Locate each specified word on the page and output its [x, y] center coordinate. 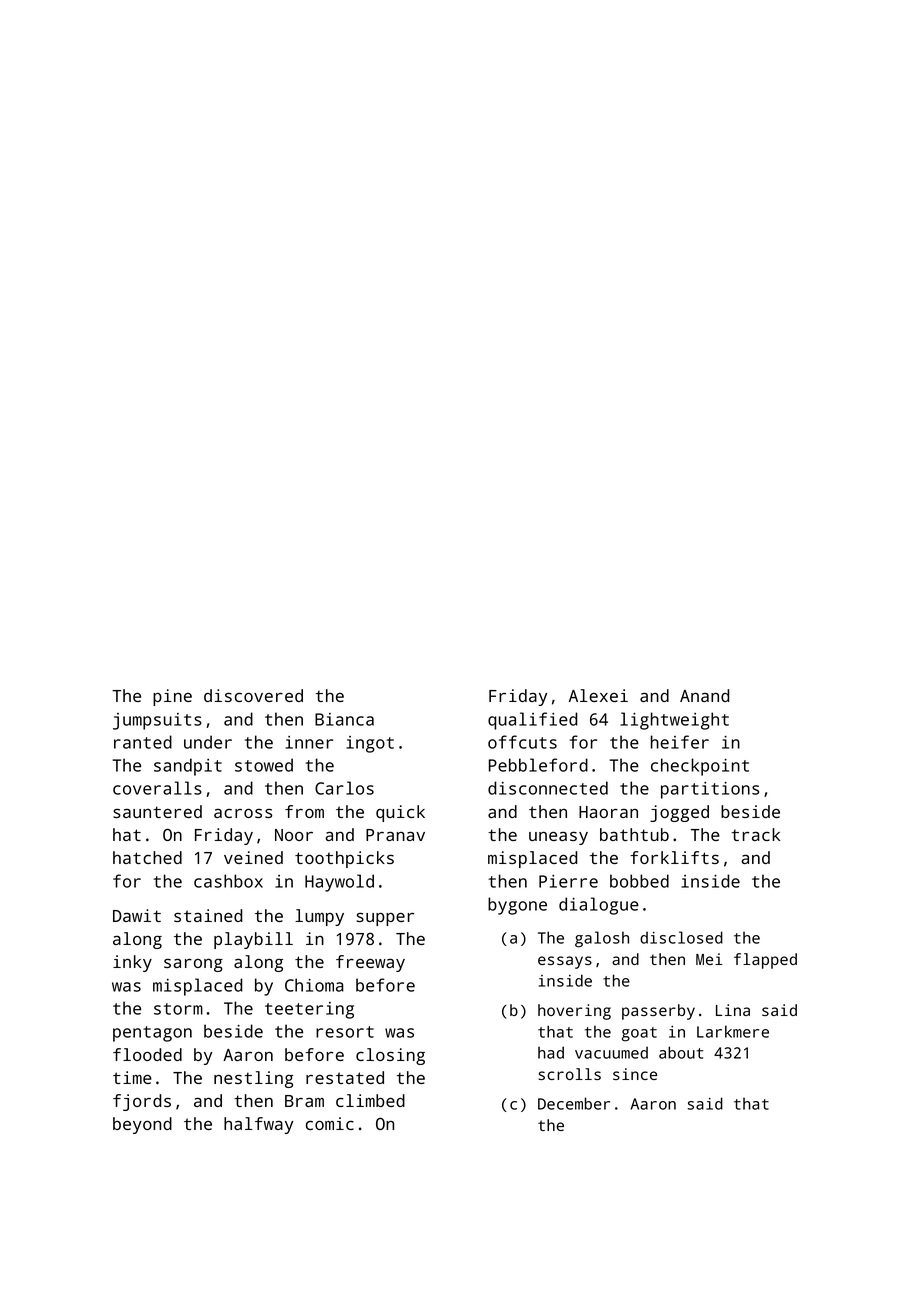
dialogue [599, 906]
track [756, 834]
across [243, 813]
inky [132, 963]
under [208, 742]
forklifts [674, 857]
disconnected [548, 788]
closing [390, 1056]
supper [385, 919]
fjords [142, 1102]
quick [400, 813]
